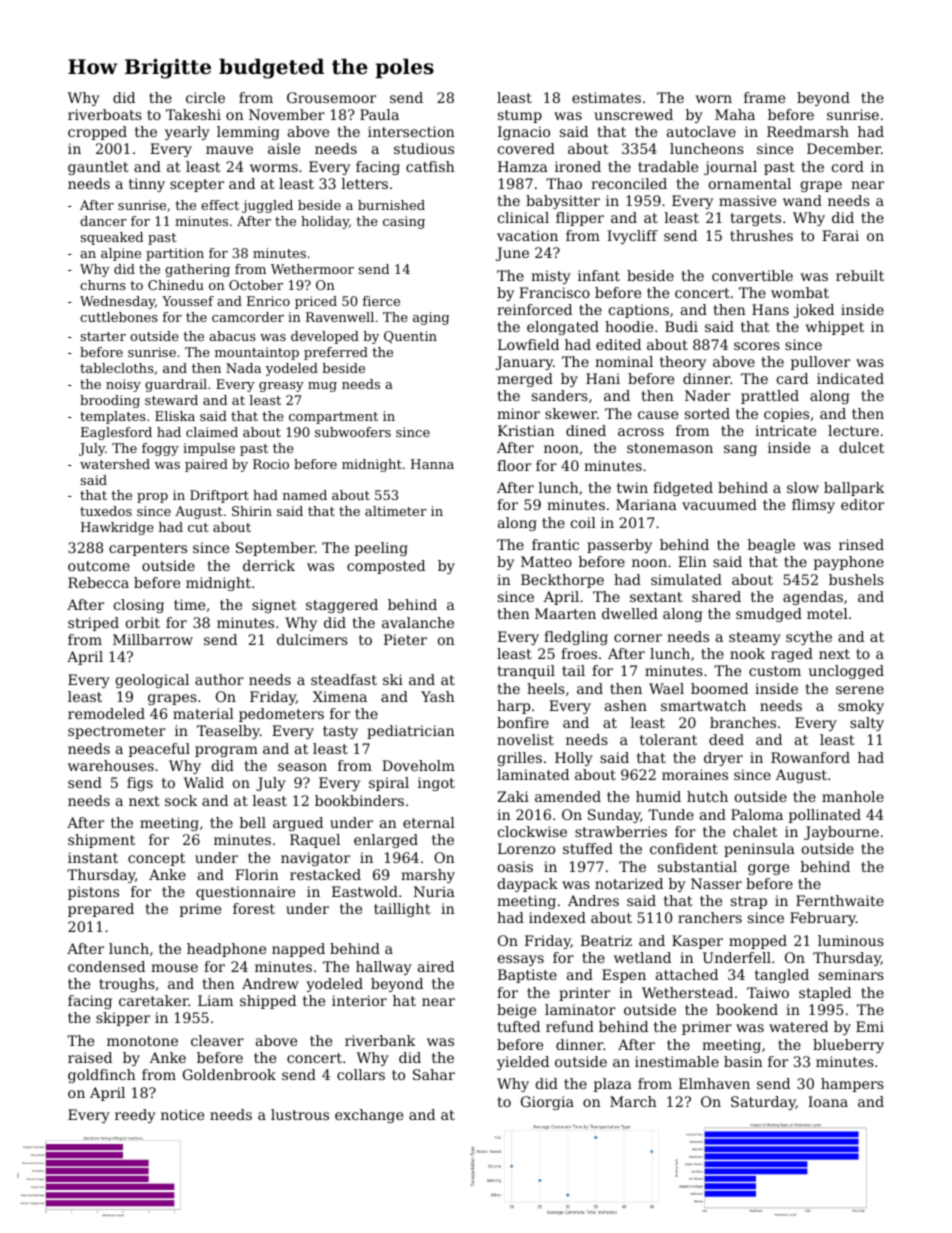 This image has width=952, height=1233. Describe the element at coordinates (606, 97) in the image. I see `estimates` at that location.
